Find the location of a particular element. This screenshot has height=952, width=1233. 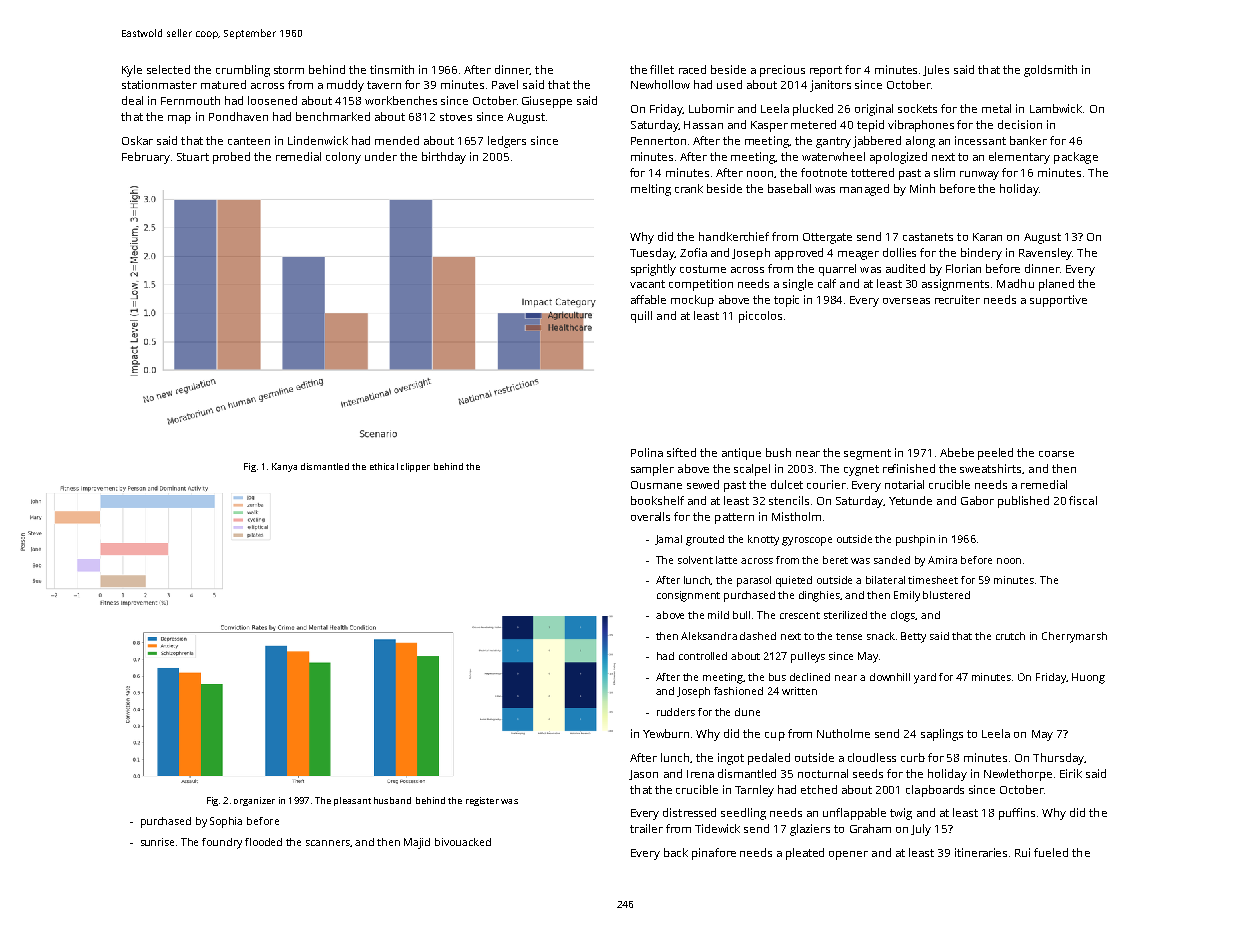

sampler is located at coordinates (652, 470).
